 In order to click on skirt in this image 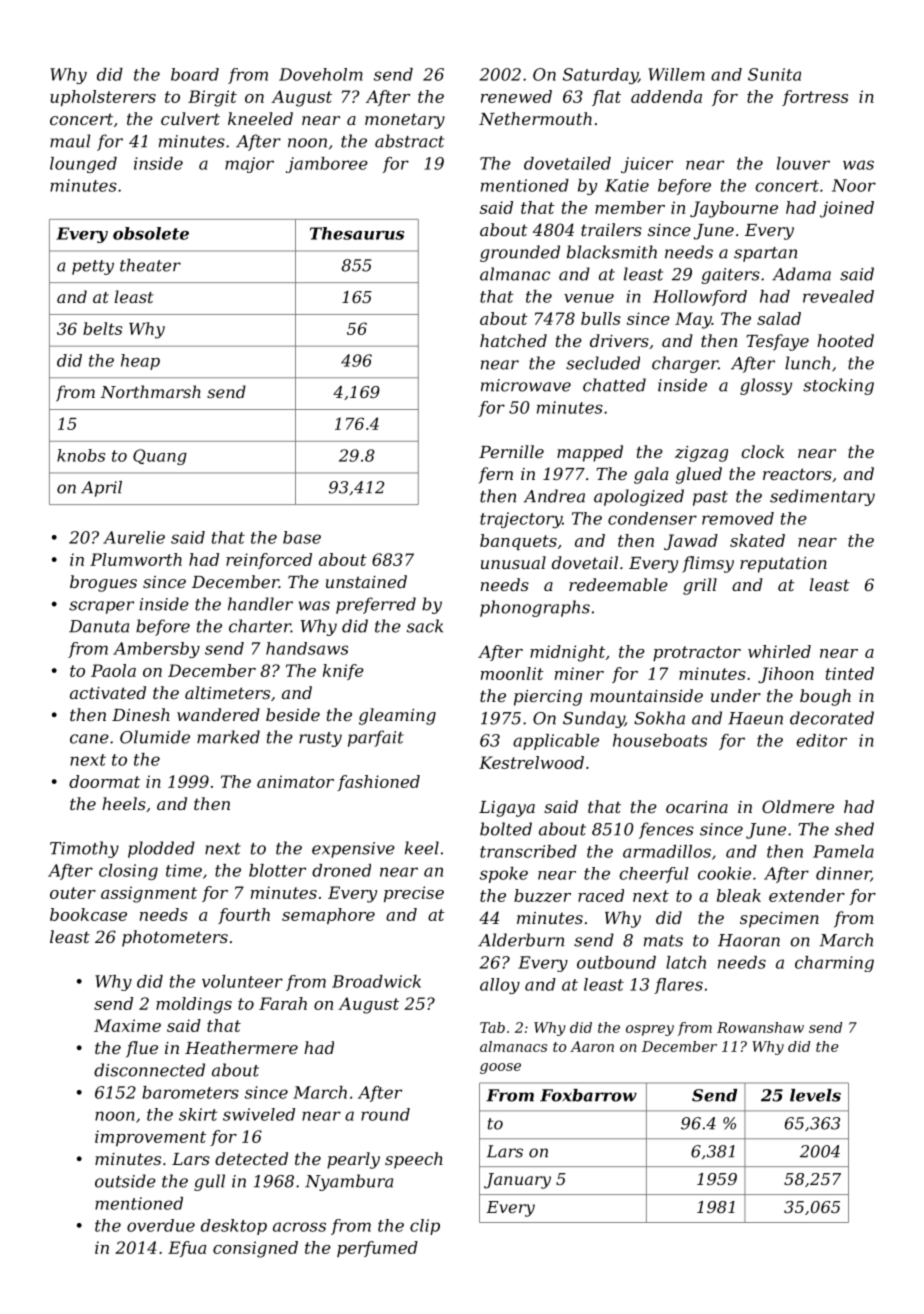, I will do `click(198, 1114)`.
